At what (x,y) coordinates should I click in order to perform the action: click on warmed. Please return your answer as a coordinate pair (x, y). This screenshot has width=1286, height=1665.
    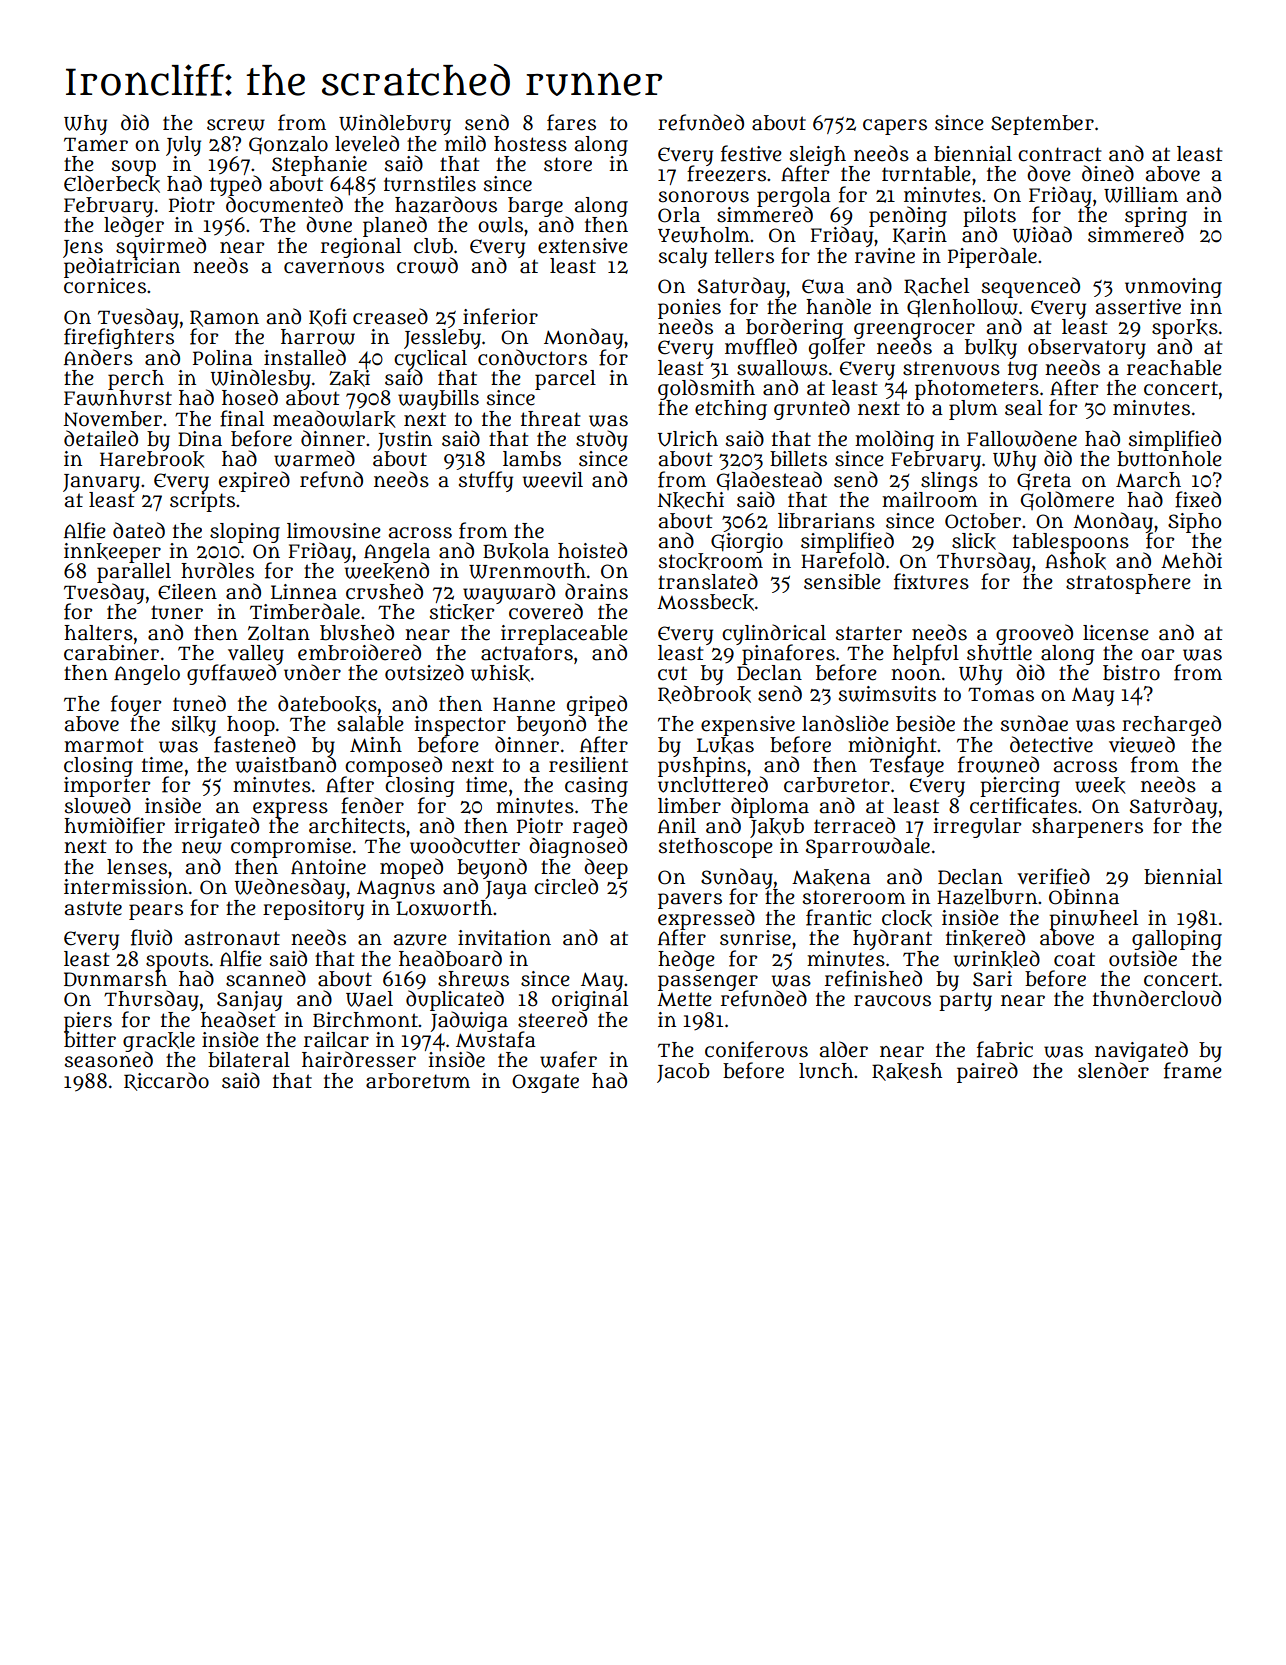
    Looking at the image, I should click on (314, 458).
